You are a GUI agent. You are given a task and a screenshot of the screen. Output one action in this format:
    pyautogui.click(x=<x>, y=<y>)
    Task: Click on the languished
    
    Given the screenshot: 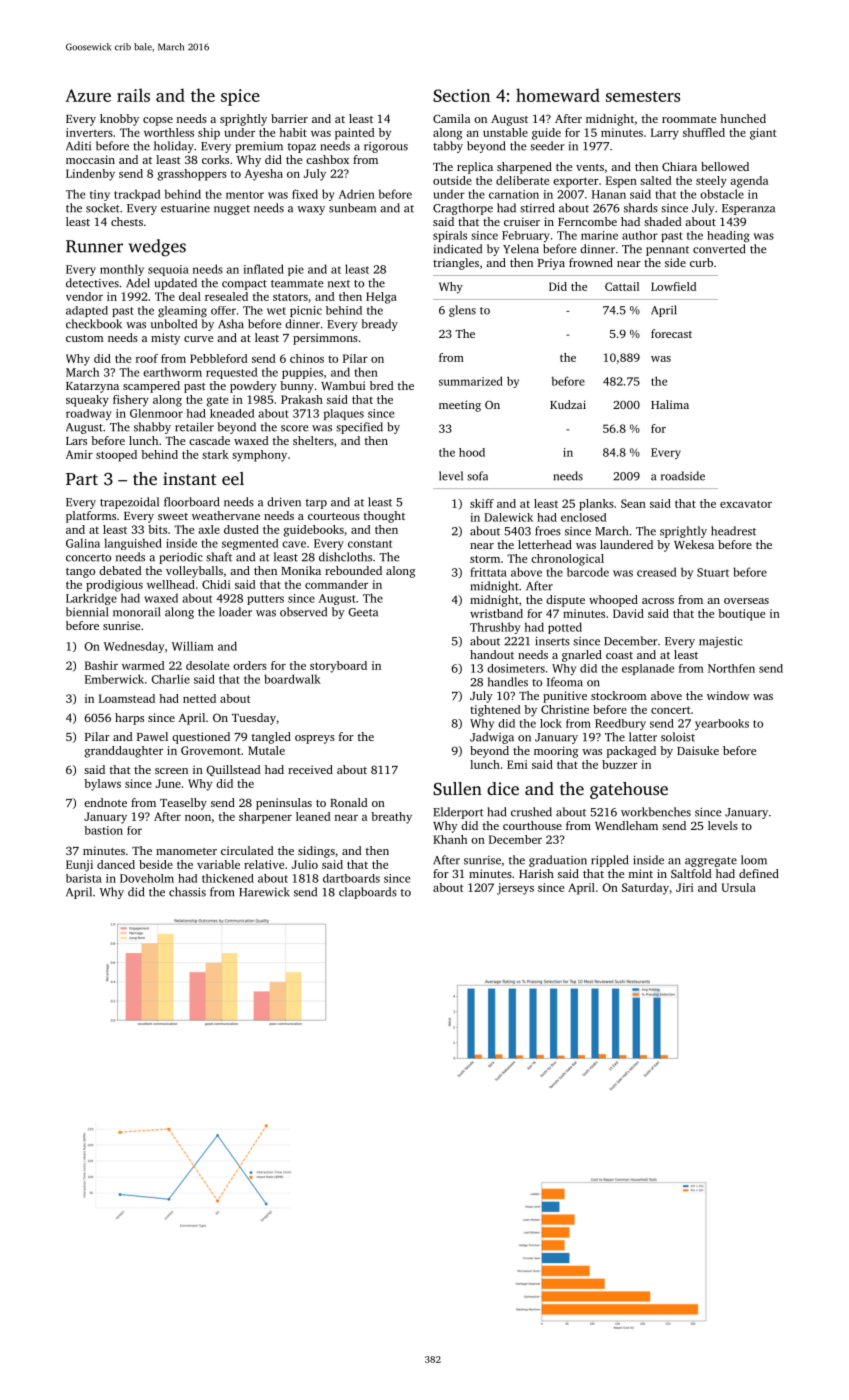 What is the action you would take?
    pyautogui.click(x=133, y=544)
